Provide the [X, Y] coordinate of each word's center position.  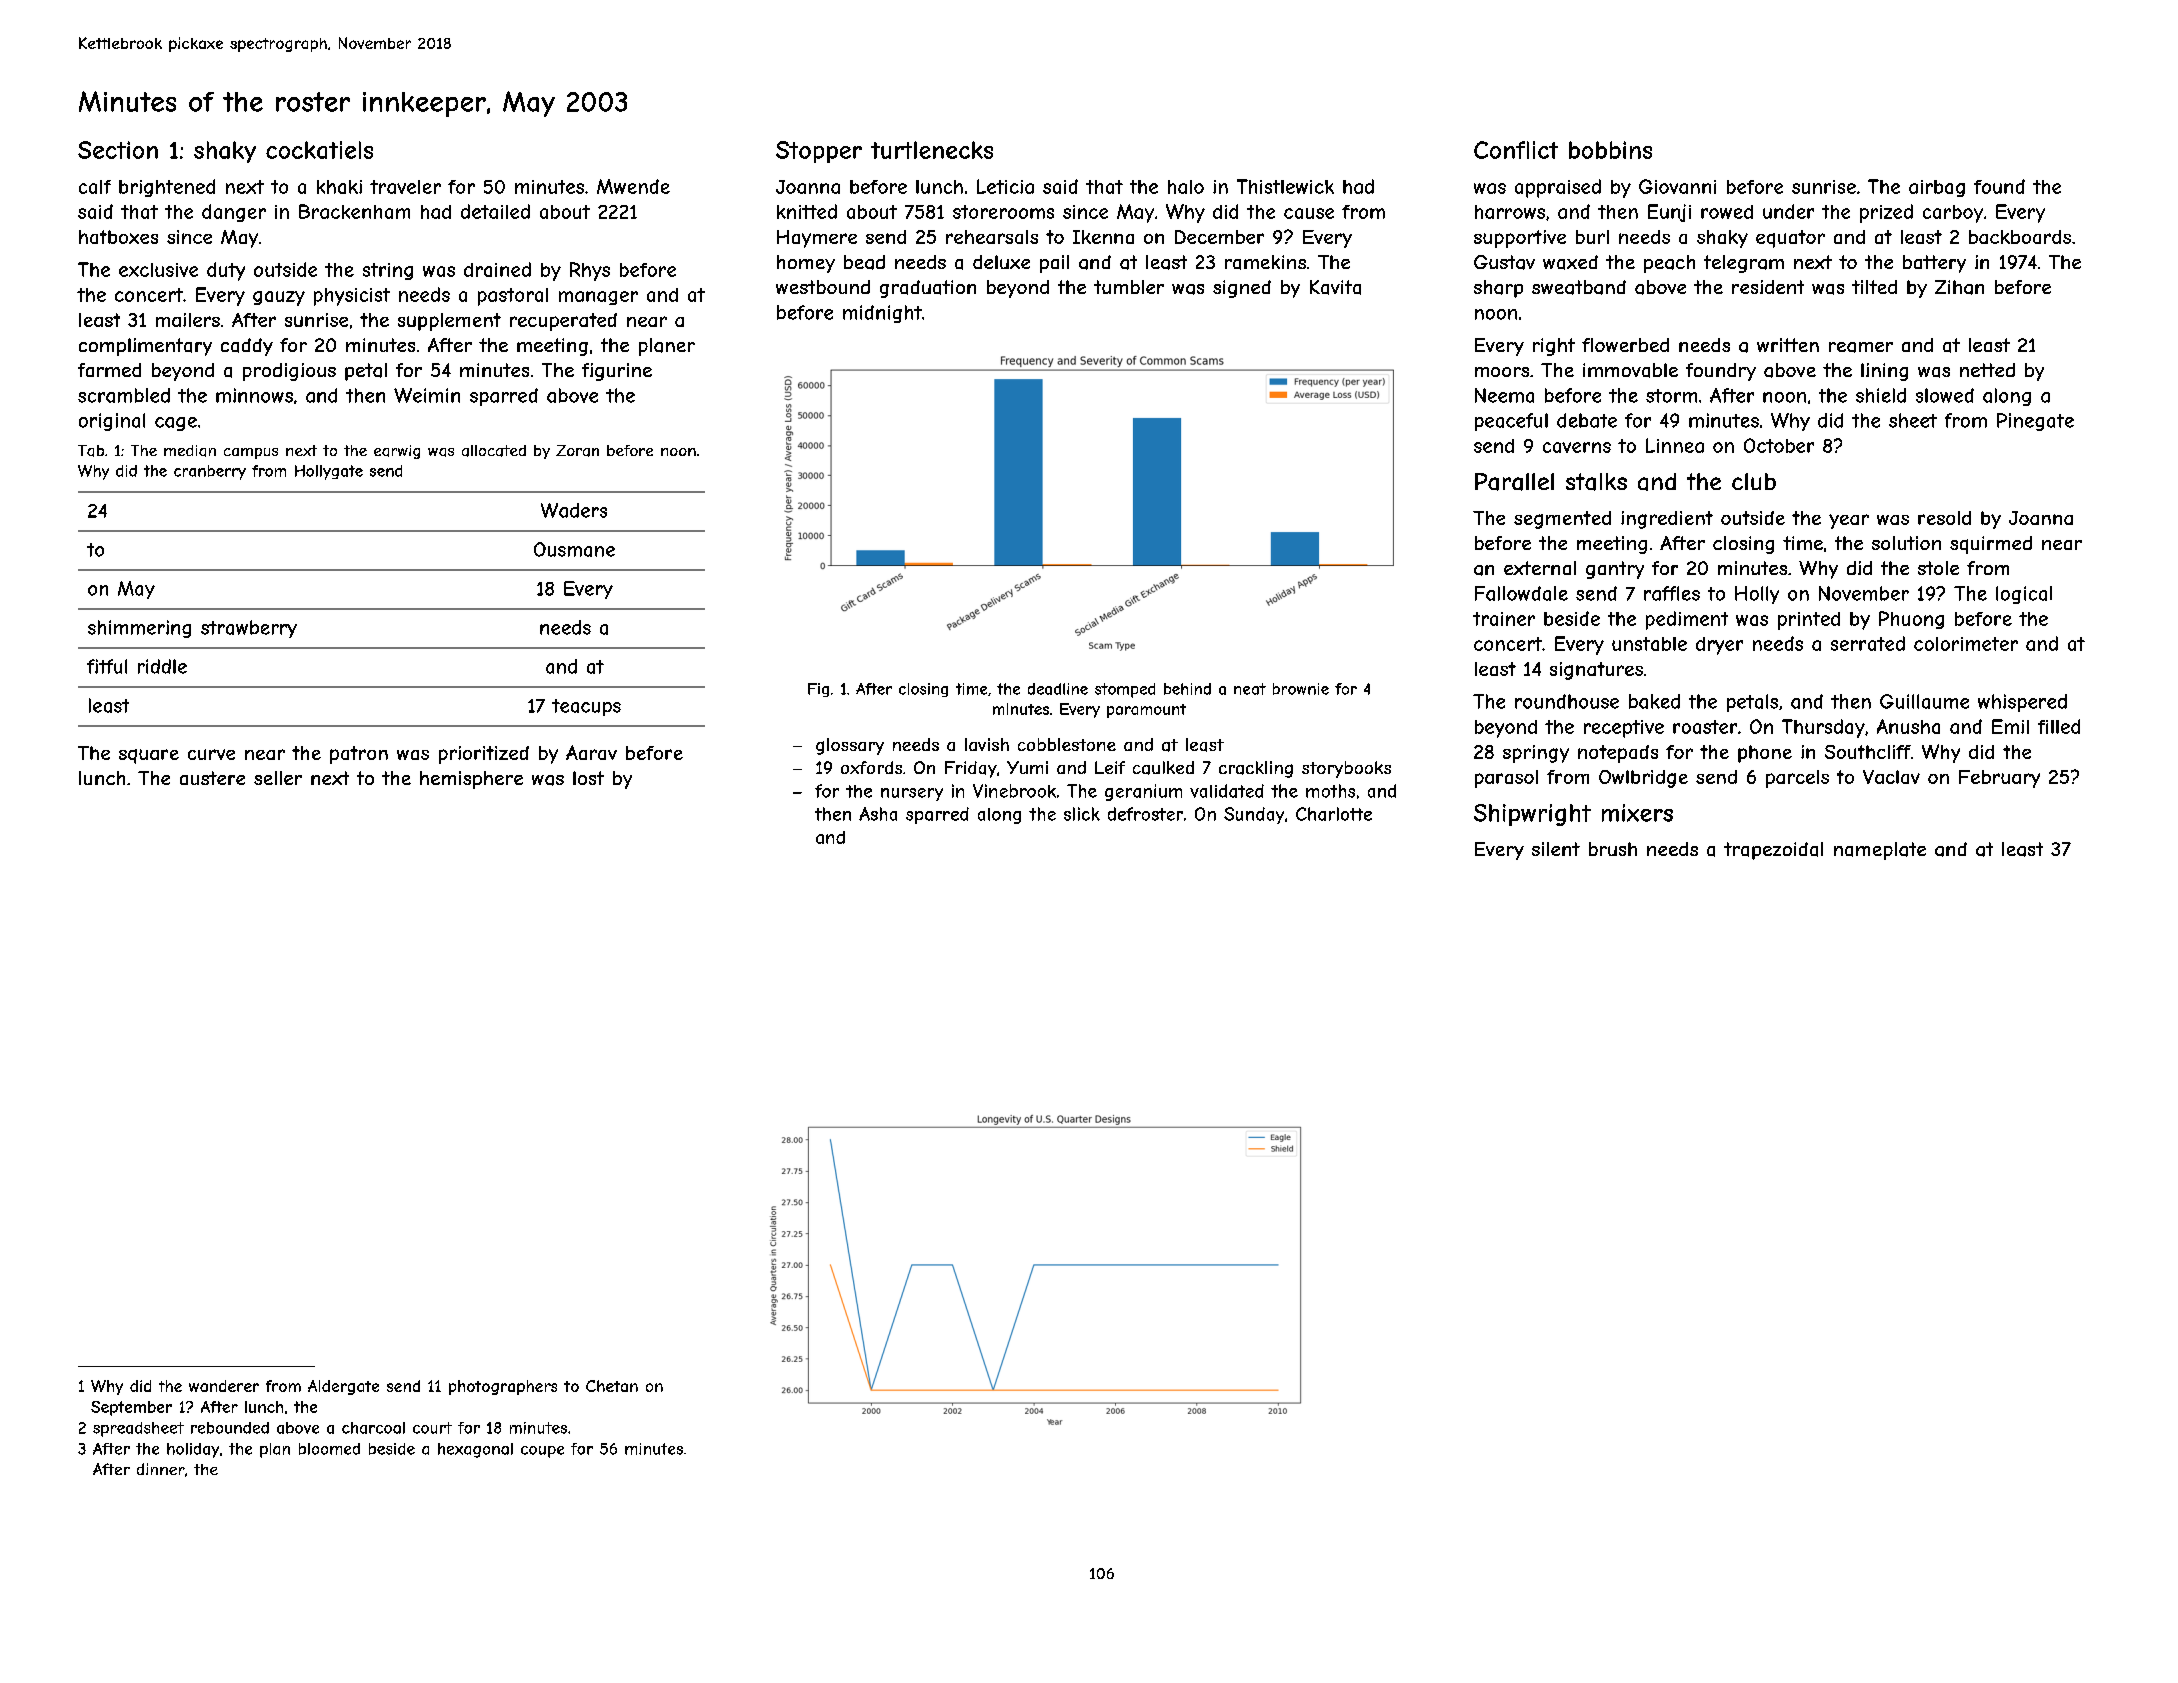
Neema [1504, 395]
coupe [542, 1452]
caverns [1577, 447]
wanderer [224, 1386]
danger [234, 213]
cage [176, 424]
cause [1309, 213]
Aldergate [343, 1387]
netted [1987, 370]
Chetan [612, 1386]
